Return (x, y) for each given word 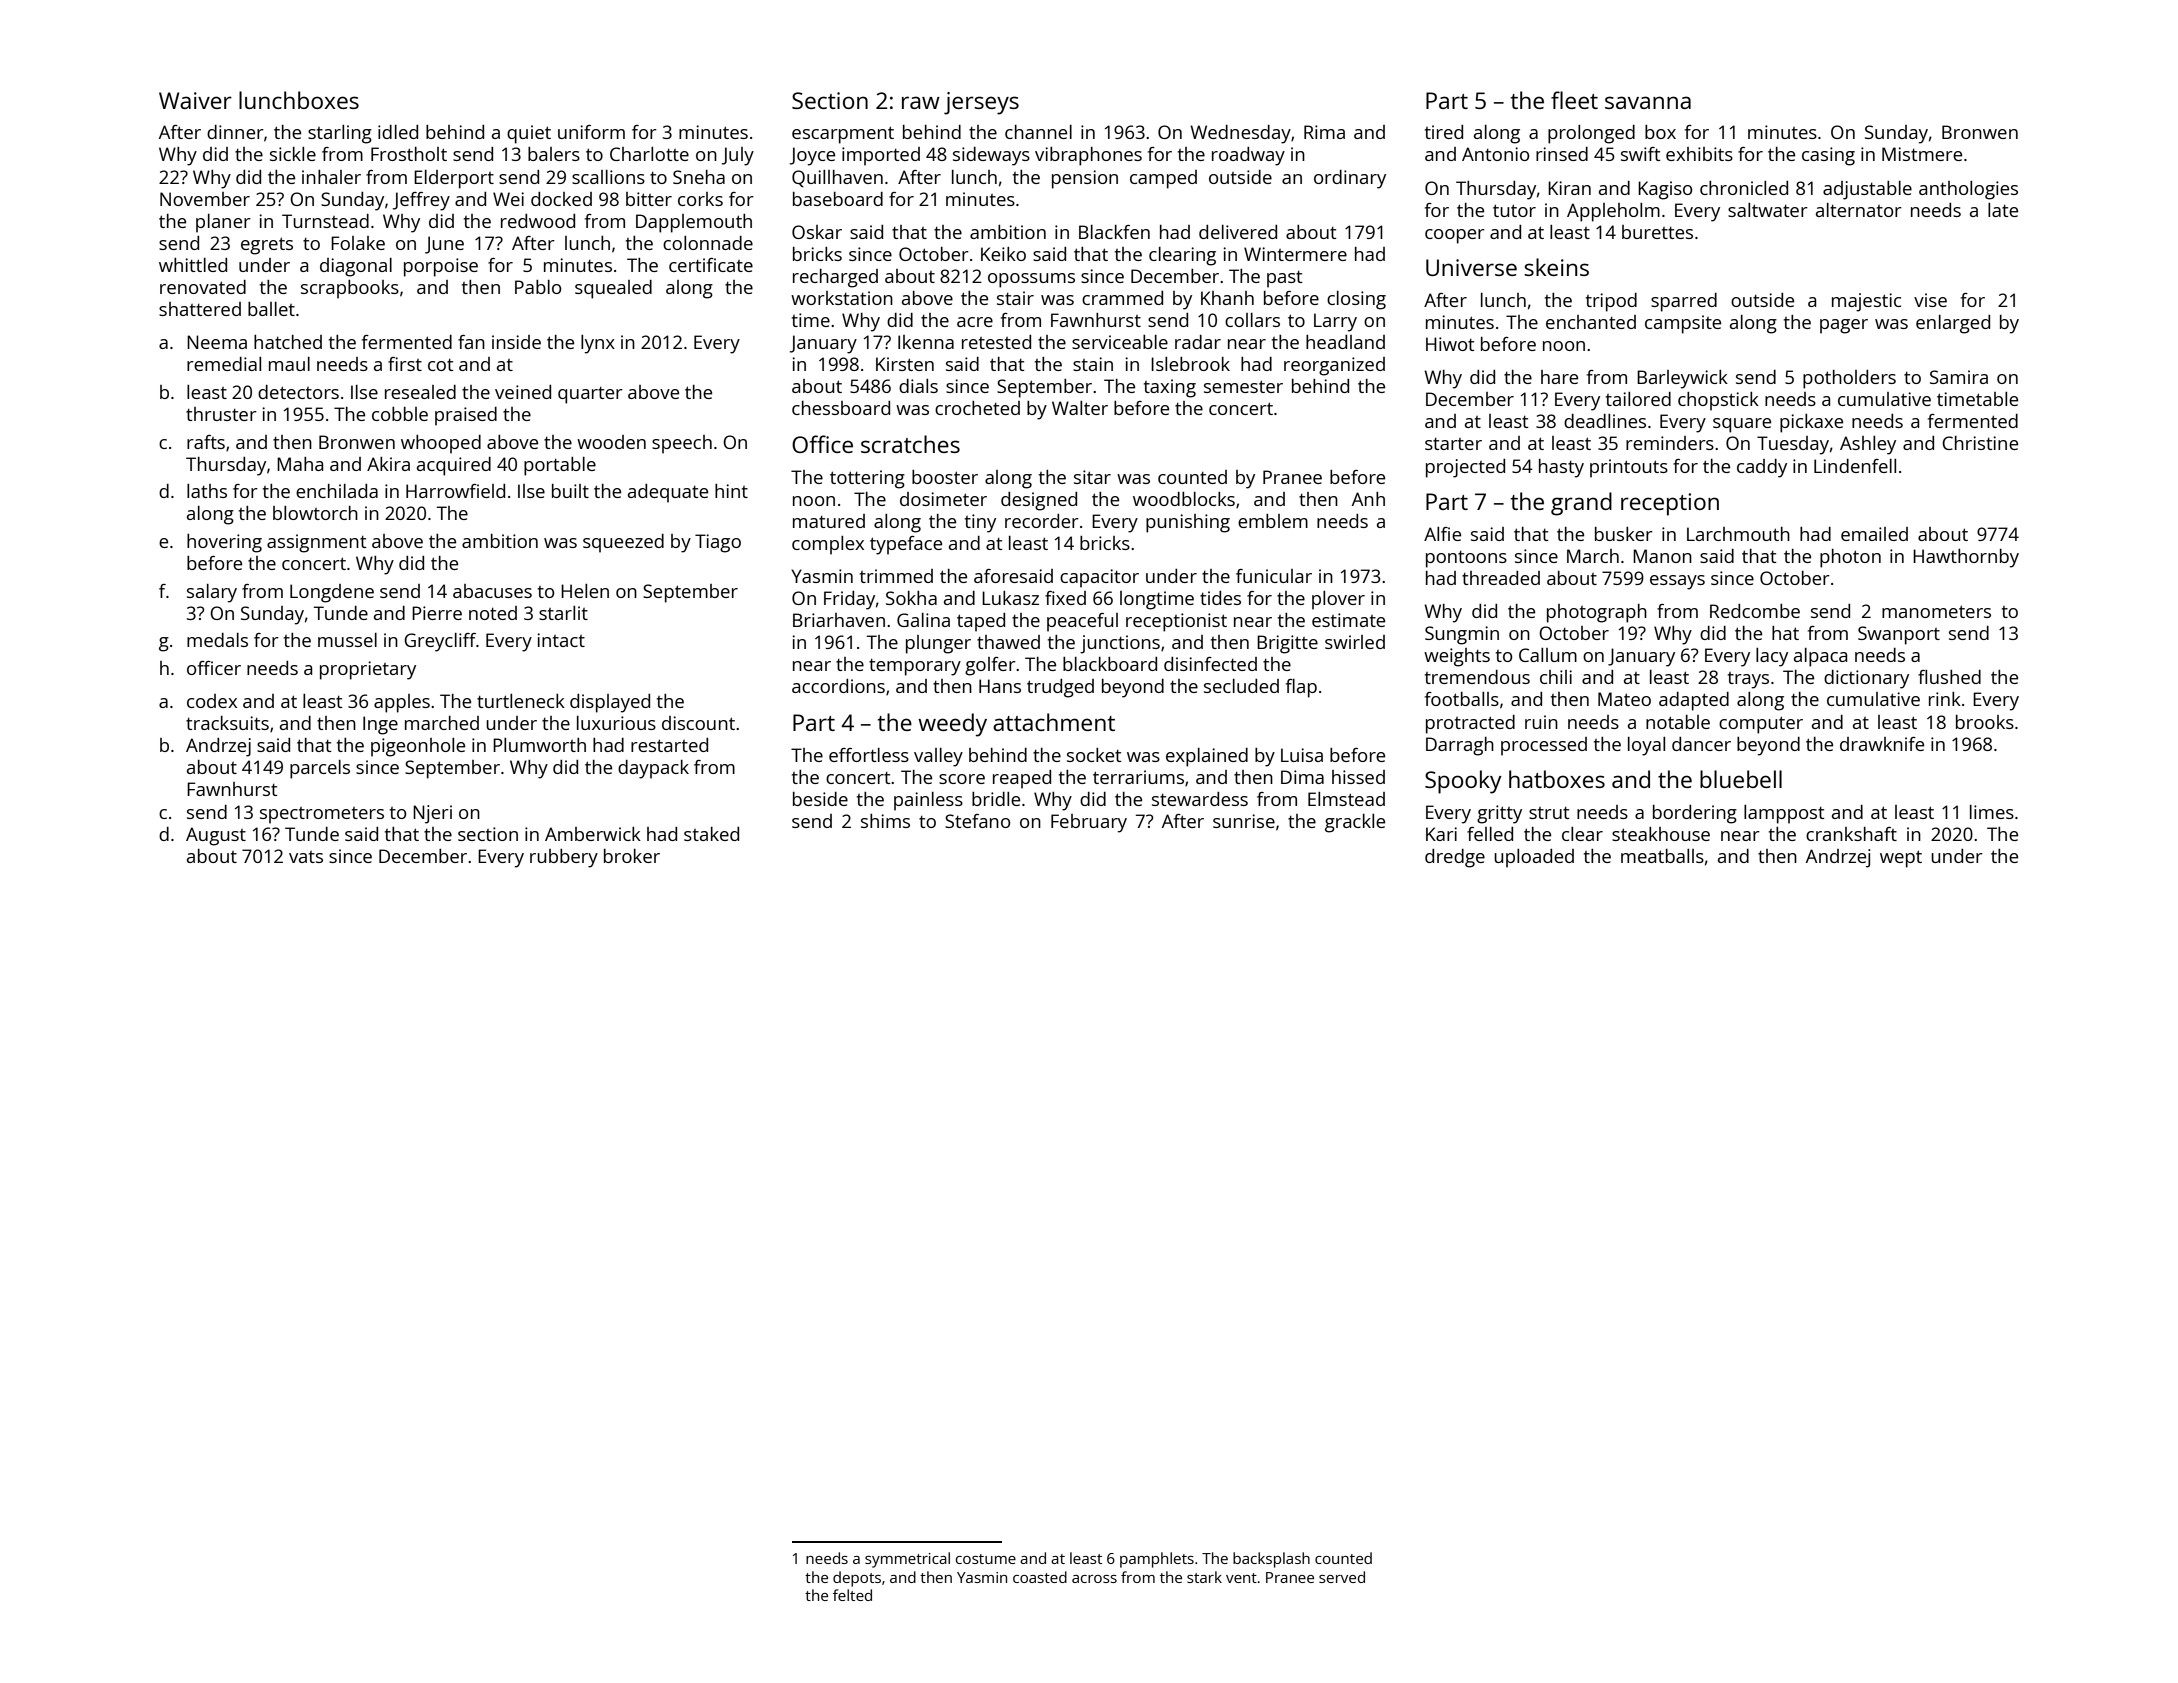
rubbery (564, 858)
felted (852, 1595)
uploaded (1534, 858)
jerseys (981, 103)
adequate (668, 493)
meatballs (1662, 856)
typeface (906, 545)
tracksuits (227, 723)
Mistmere (1922, 154)
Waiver (195, 100)
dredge (1455, 858)
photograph (1597, 613)
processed (1544, 746)
